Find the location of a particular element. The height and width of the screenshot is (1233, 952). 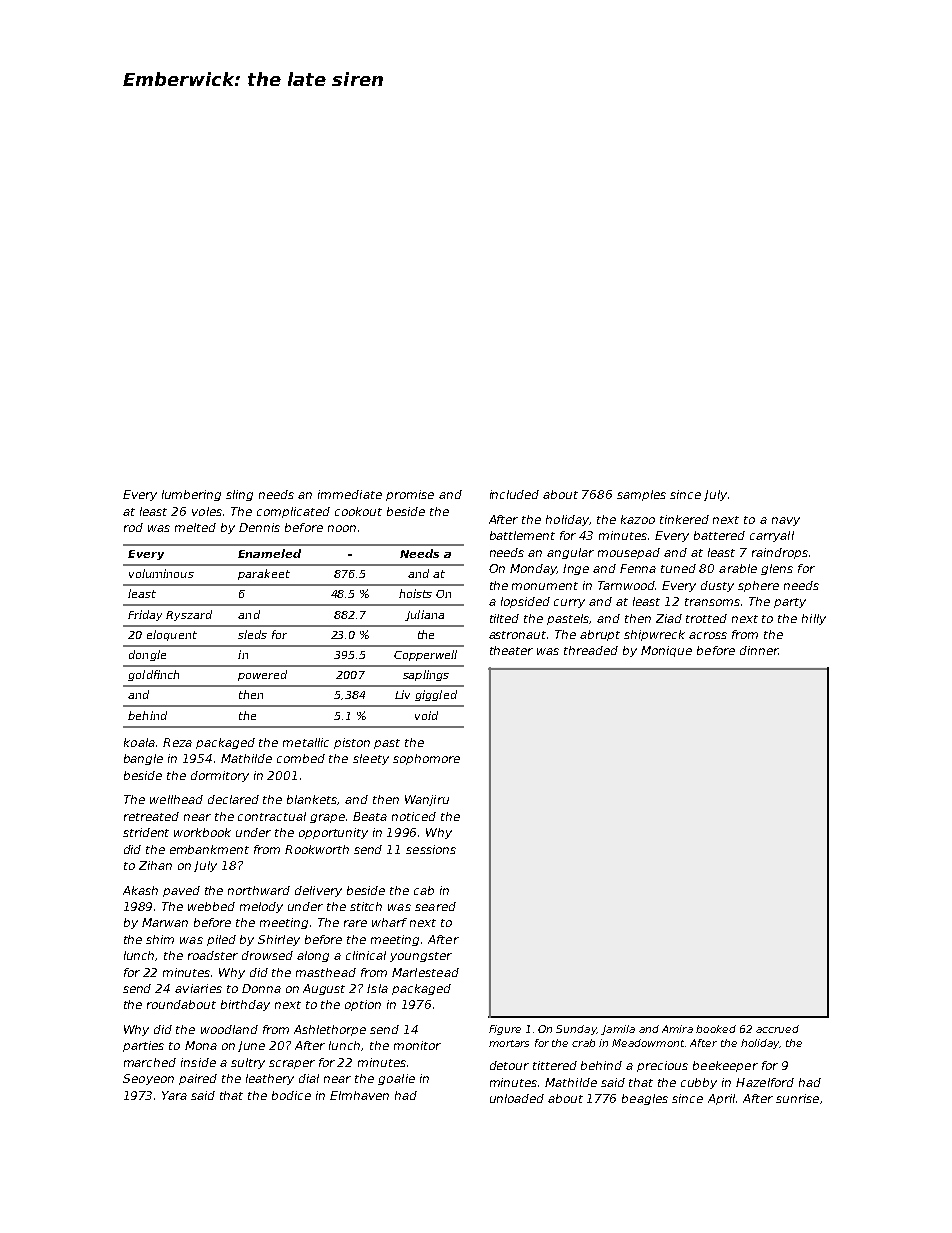

rod is located at coordinates (133, 527).
